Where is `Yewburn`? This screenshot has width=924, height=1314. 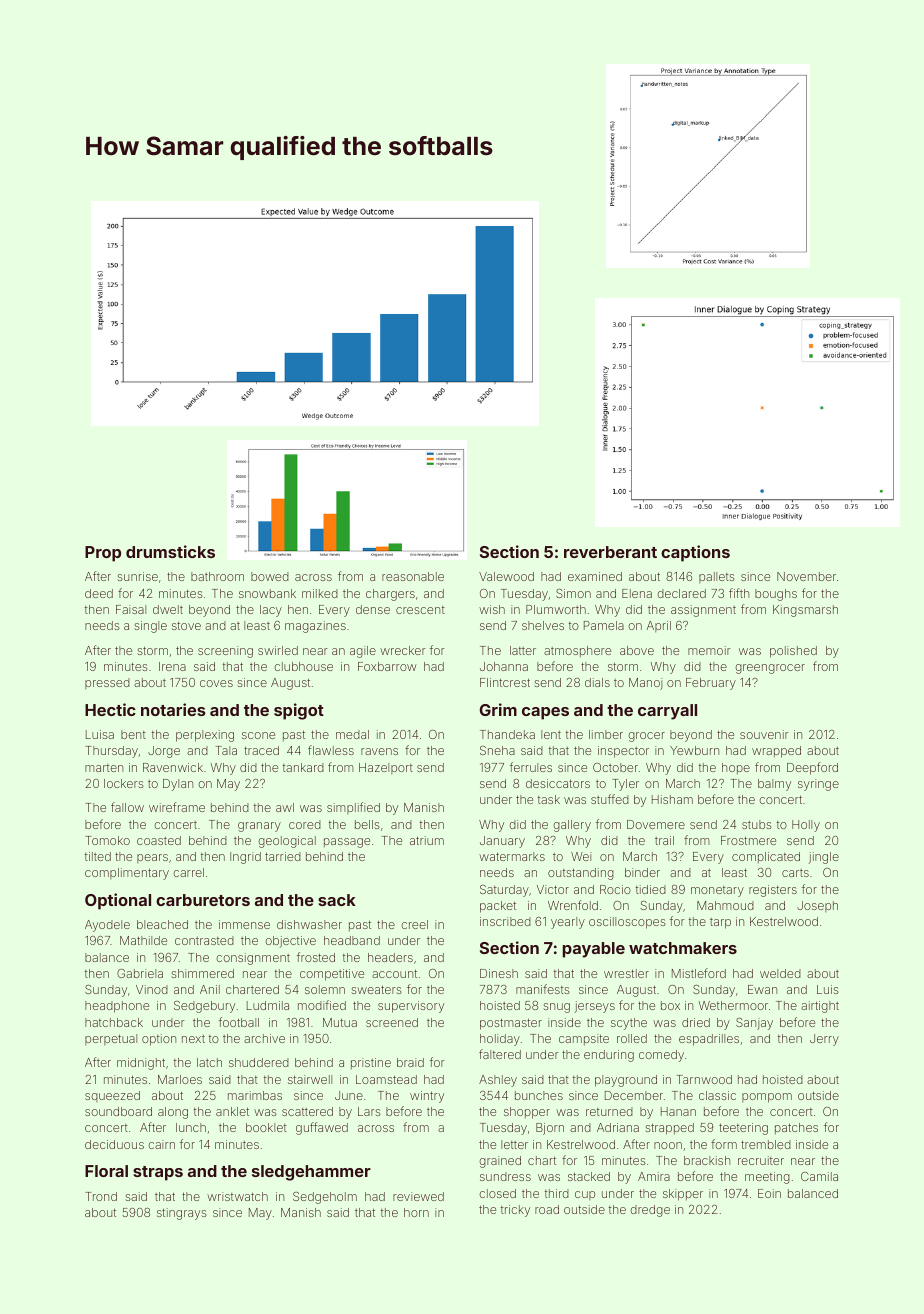 Yewburn is located at coordinates (694, 750).
